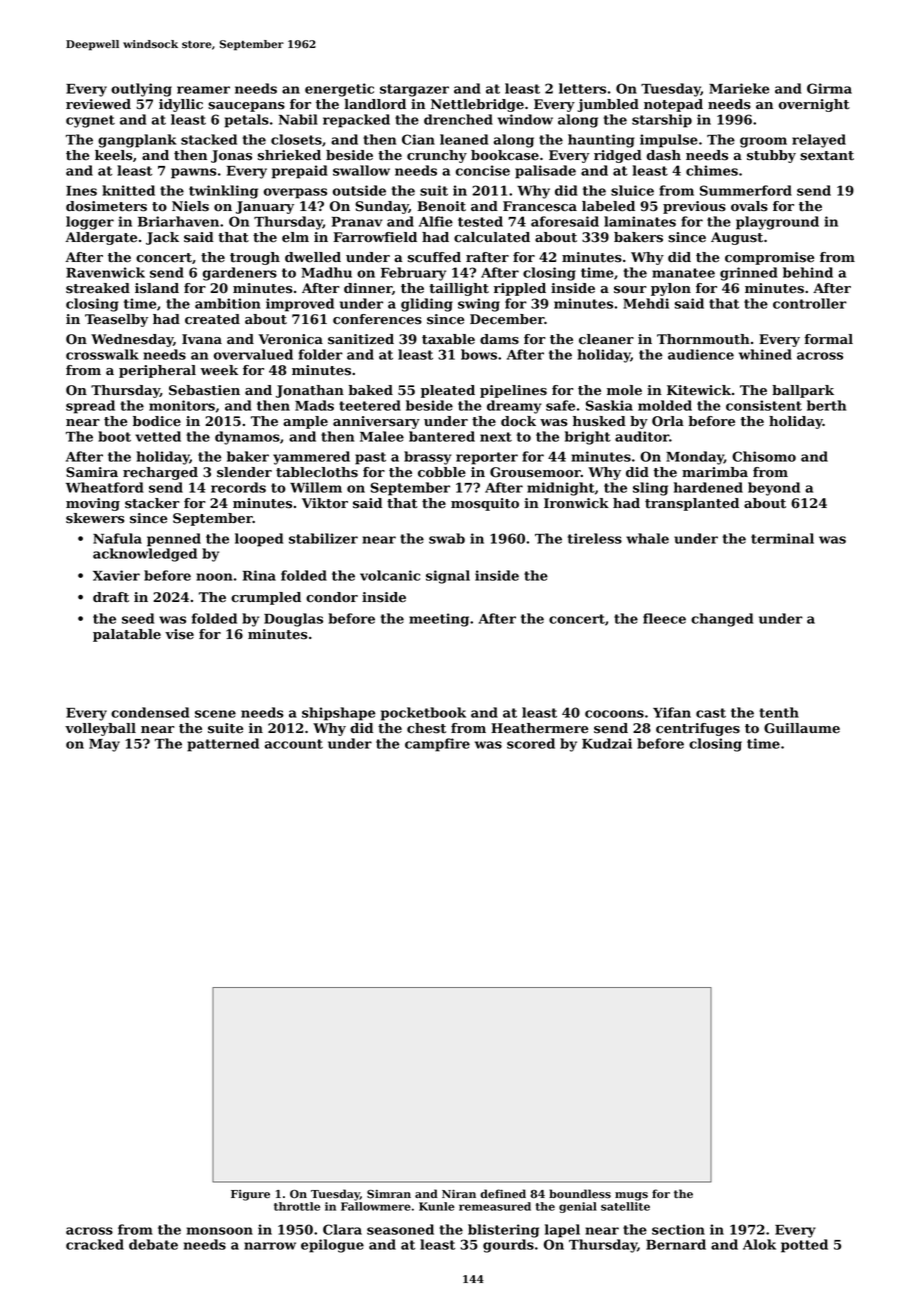 The width and height of the image is (924, 1308). Describe the element at coordinates (647, 538) in the image. I see `whale` at that location.
